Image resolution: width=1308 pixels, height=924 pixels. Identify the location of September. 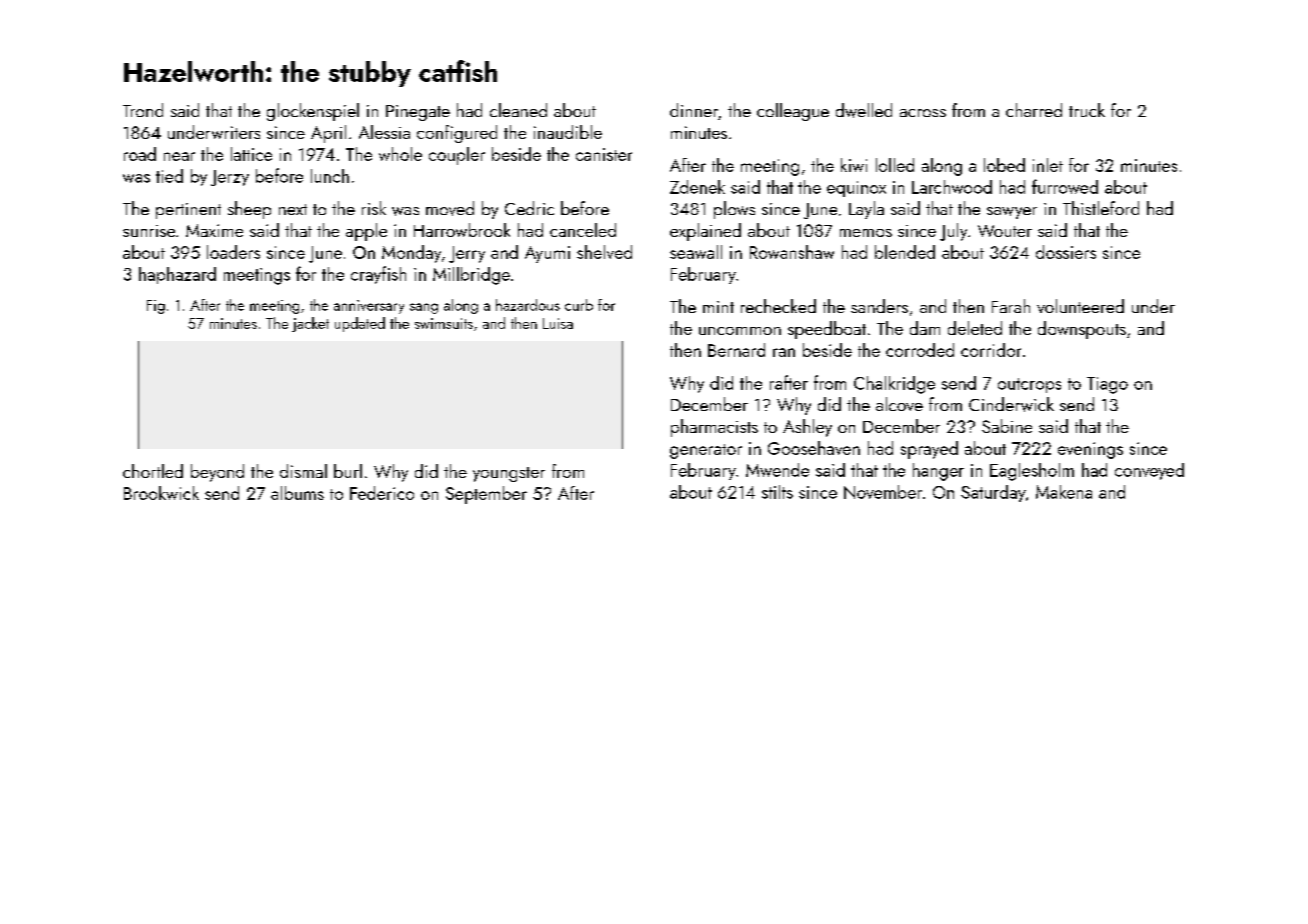
(486, 495).
